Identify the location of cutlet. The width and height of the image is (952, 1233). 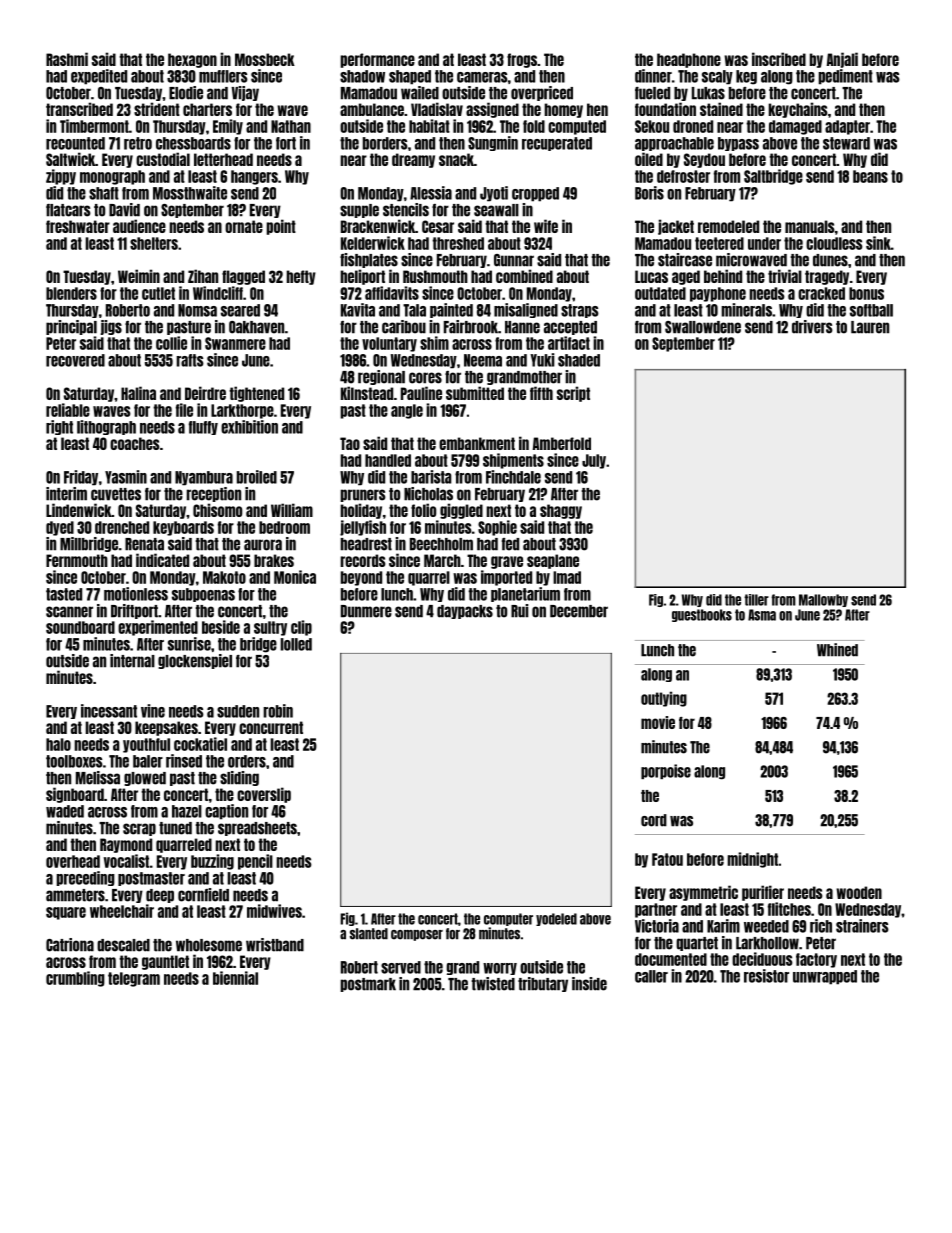
(158, 293).
